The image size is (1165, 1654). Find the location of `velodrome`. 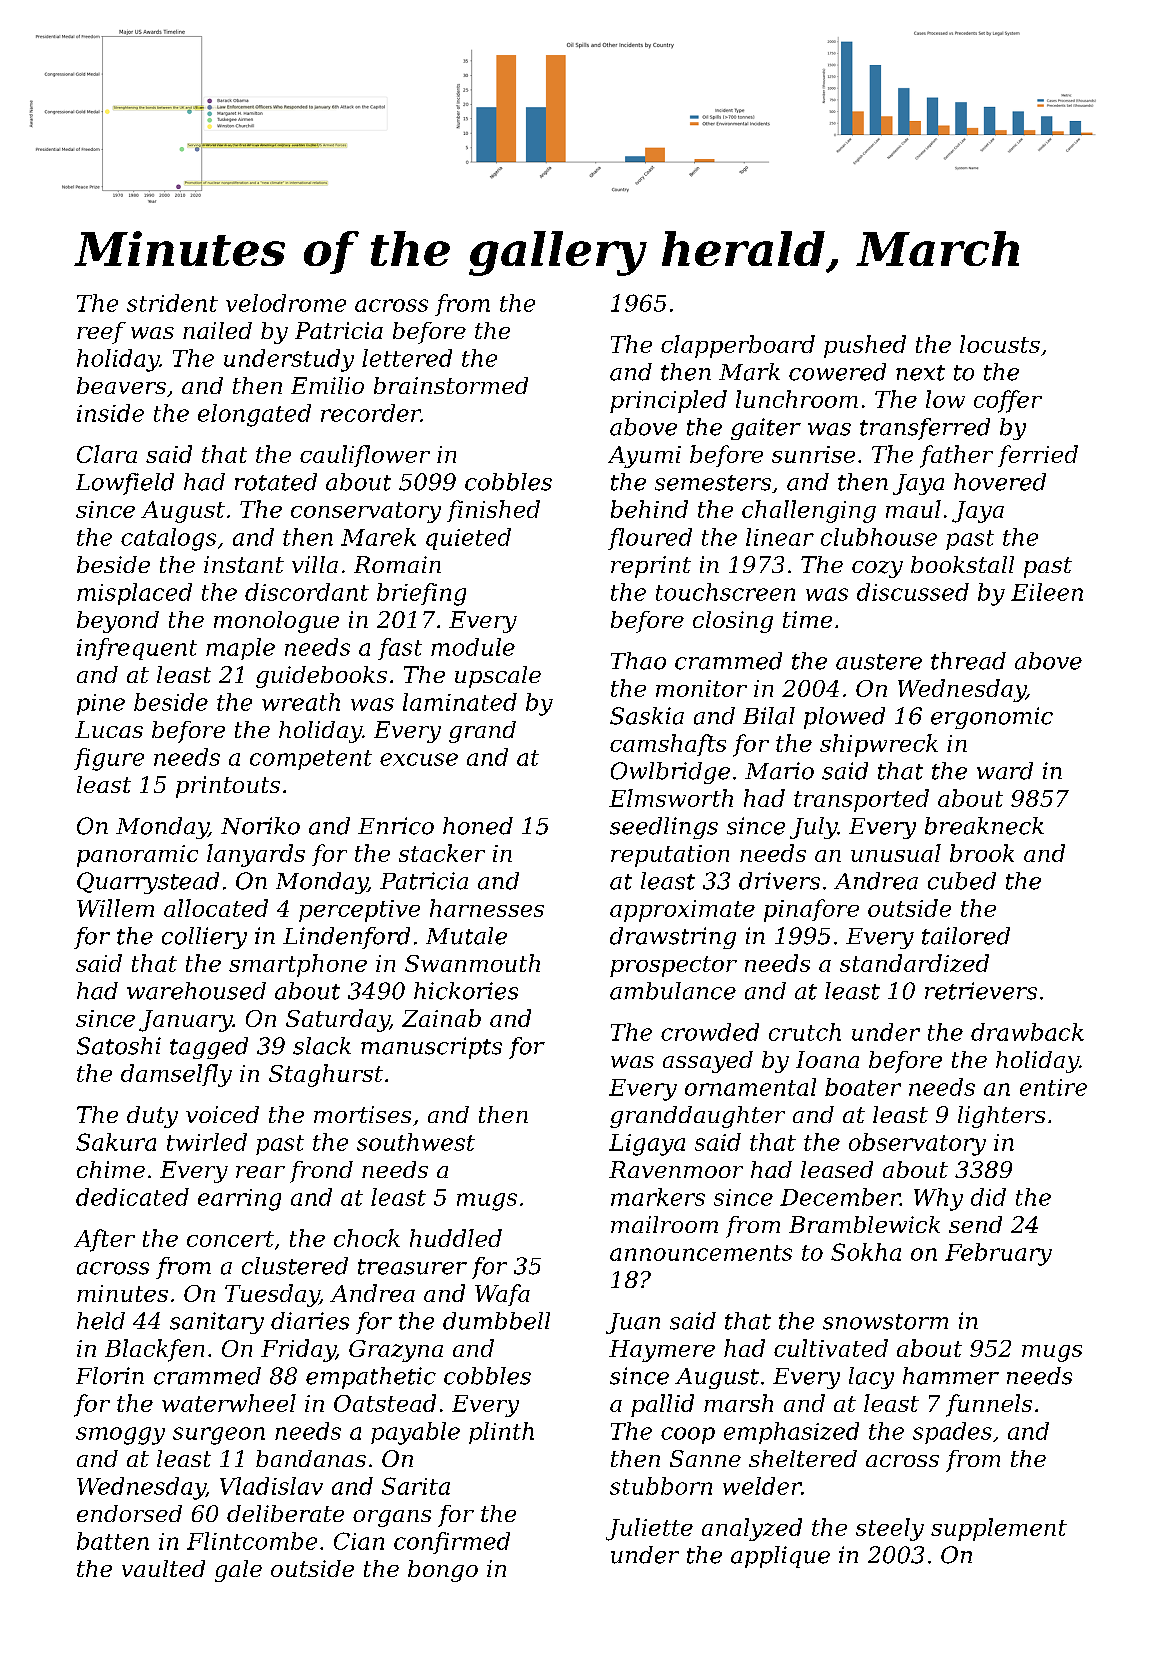

velodrome is located at coordinates (286, 303).
